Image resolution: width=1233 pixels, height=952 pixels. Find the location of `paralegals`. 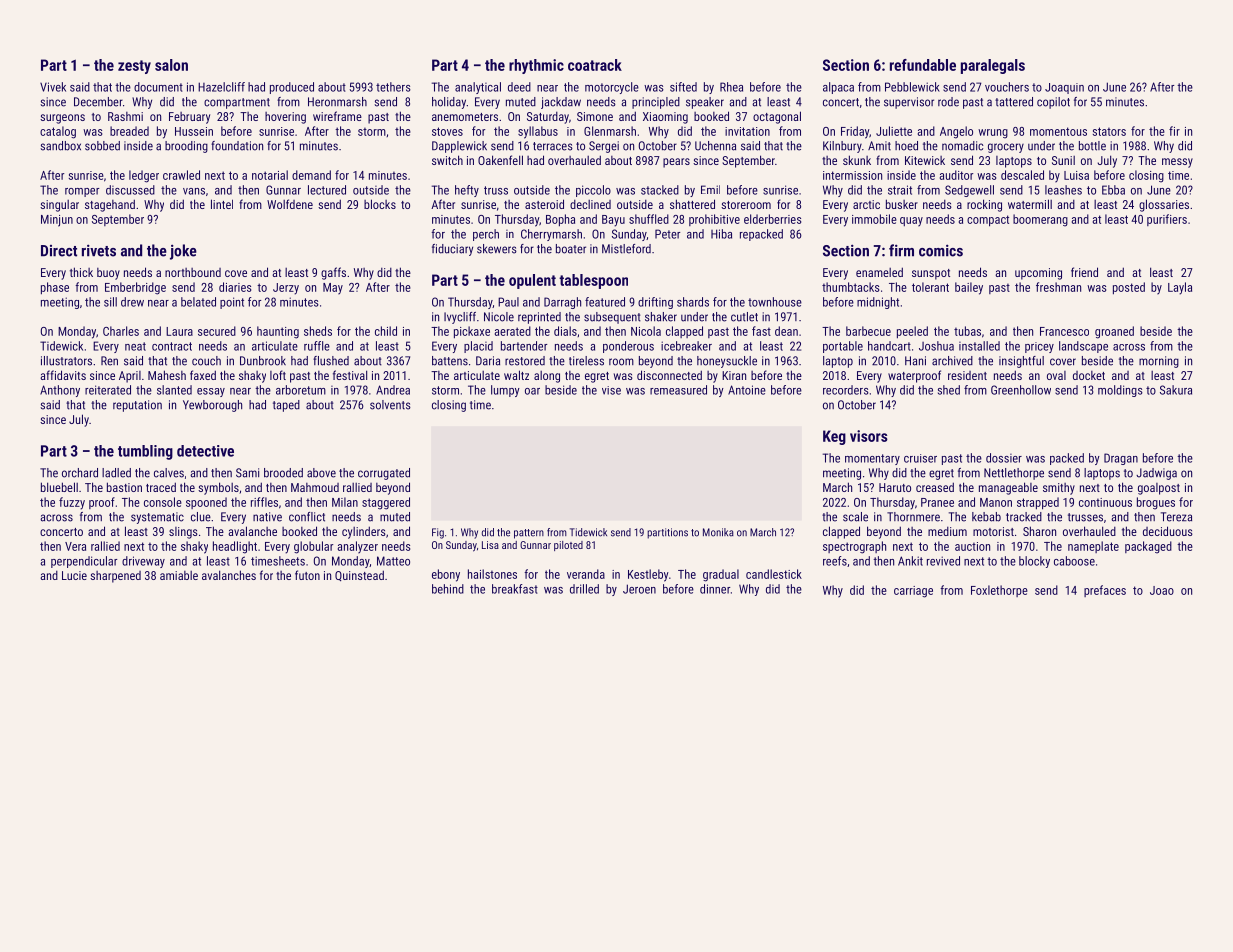

paralegals is located at coordinates (993, 66).
